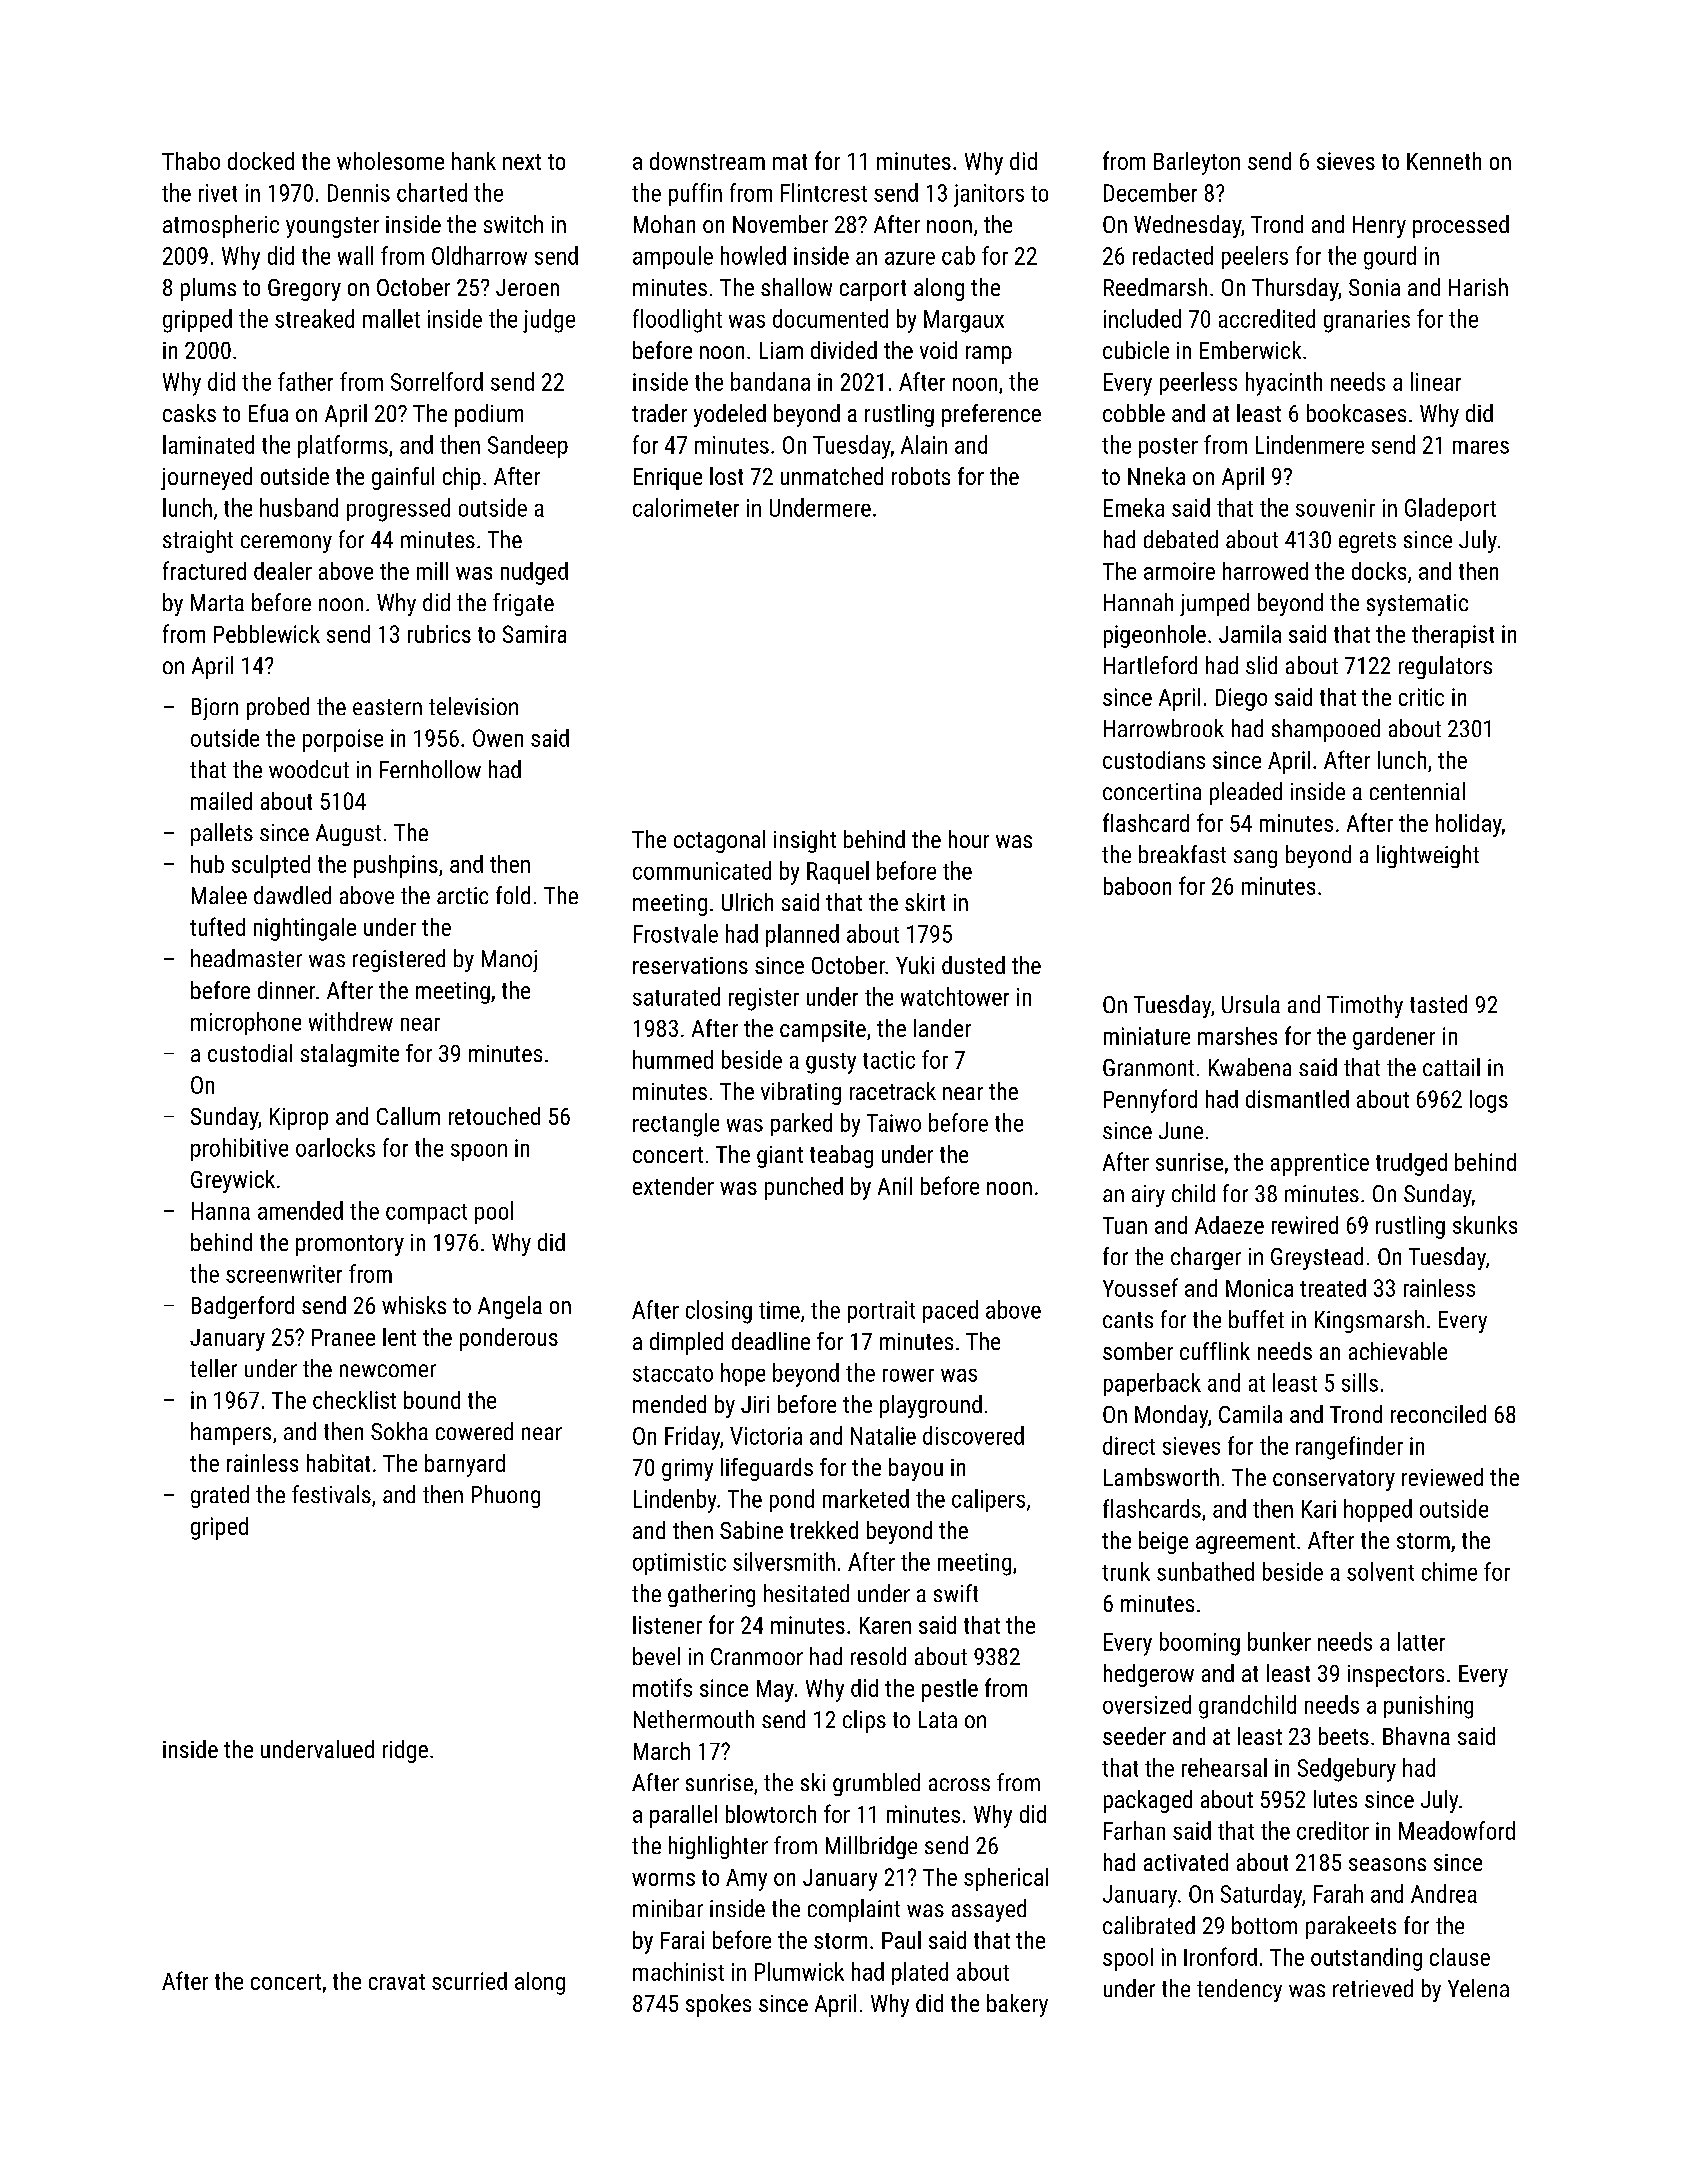  Describe the element at coordinates (1438, 1004) in the screenshot. I see `tasted` at that location.
